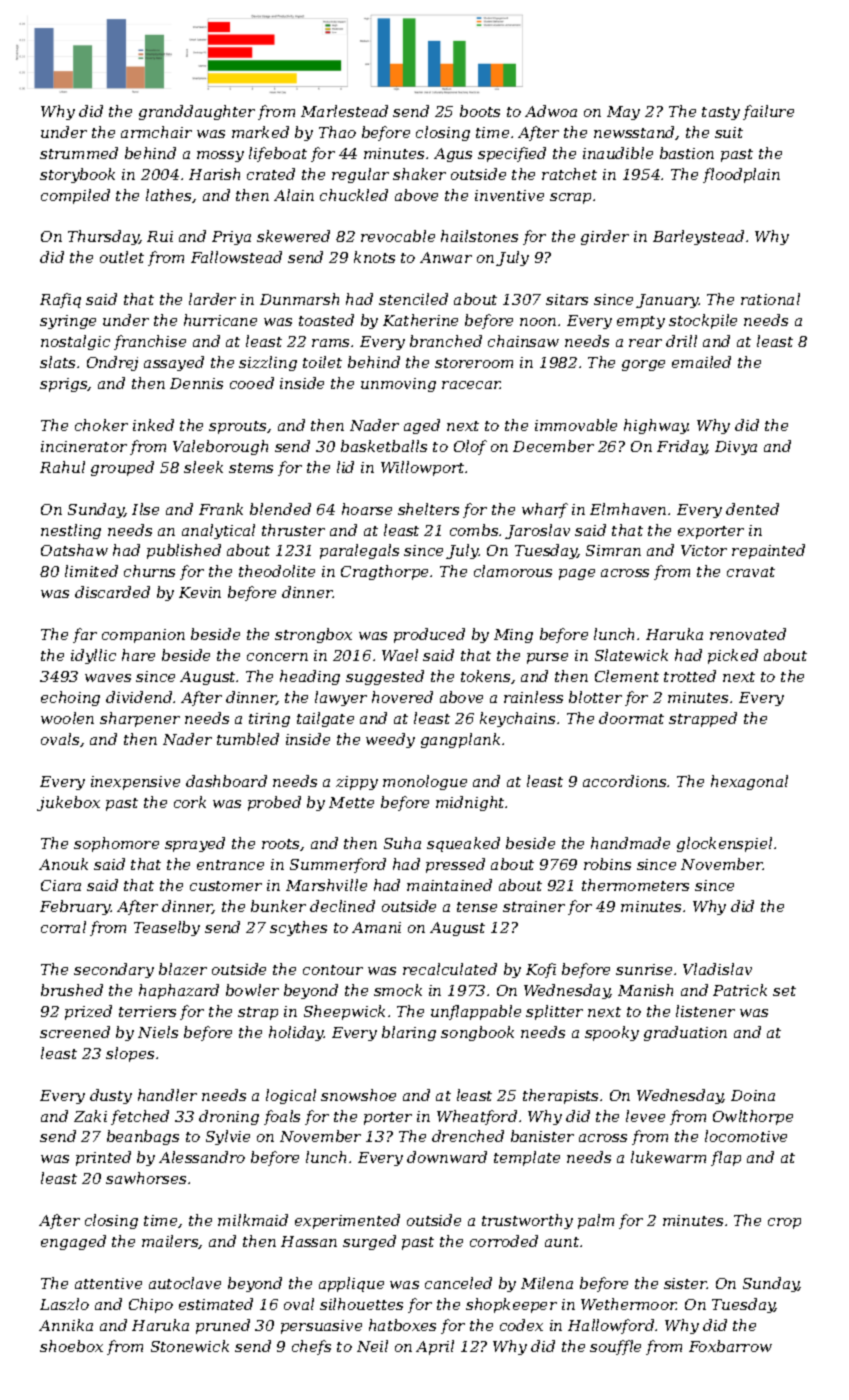  What do you see at coordinates (64, 1304) in the document?
I see `Laszlo` at bounding box center [64, 1304].
